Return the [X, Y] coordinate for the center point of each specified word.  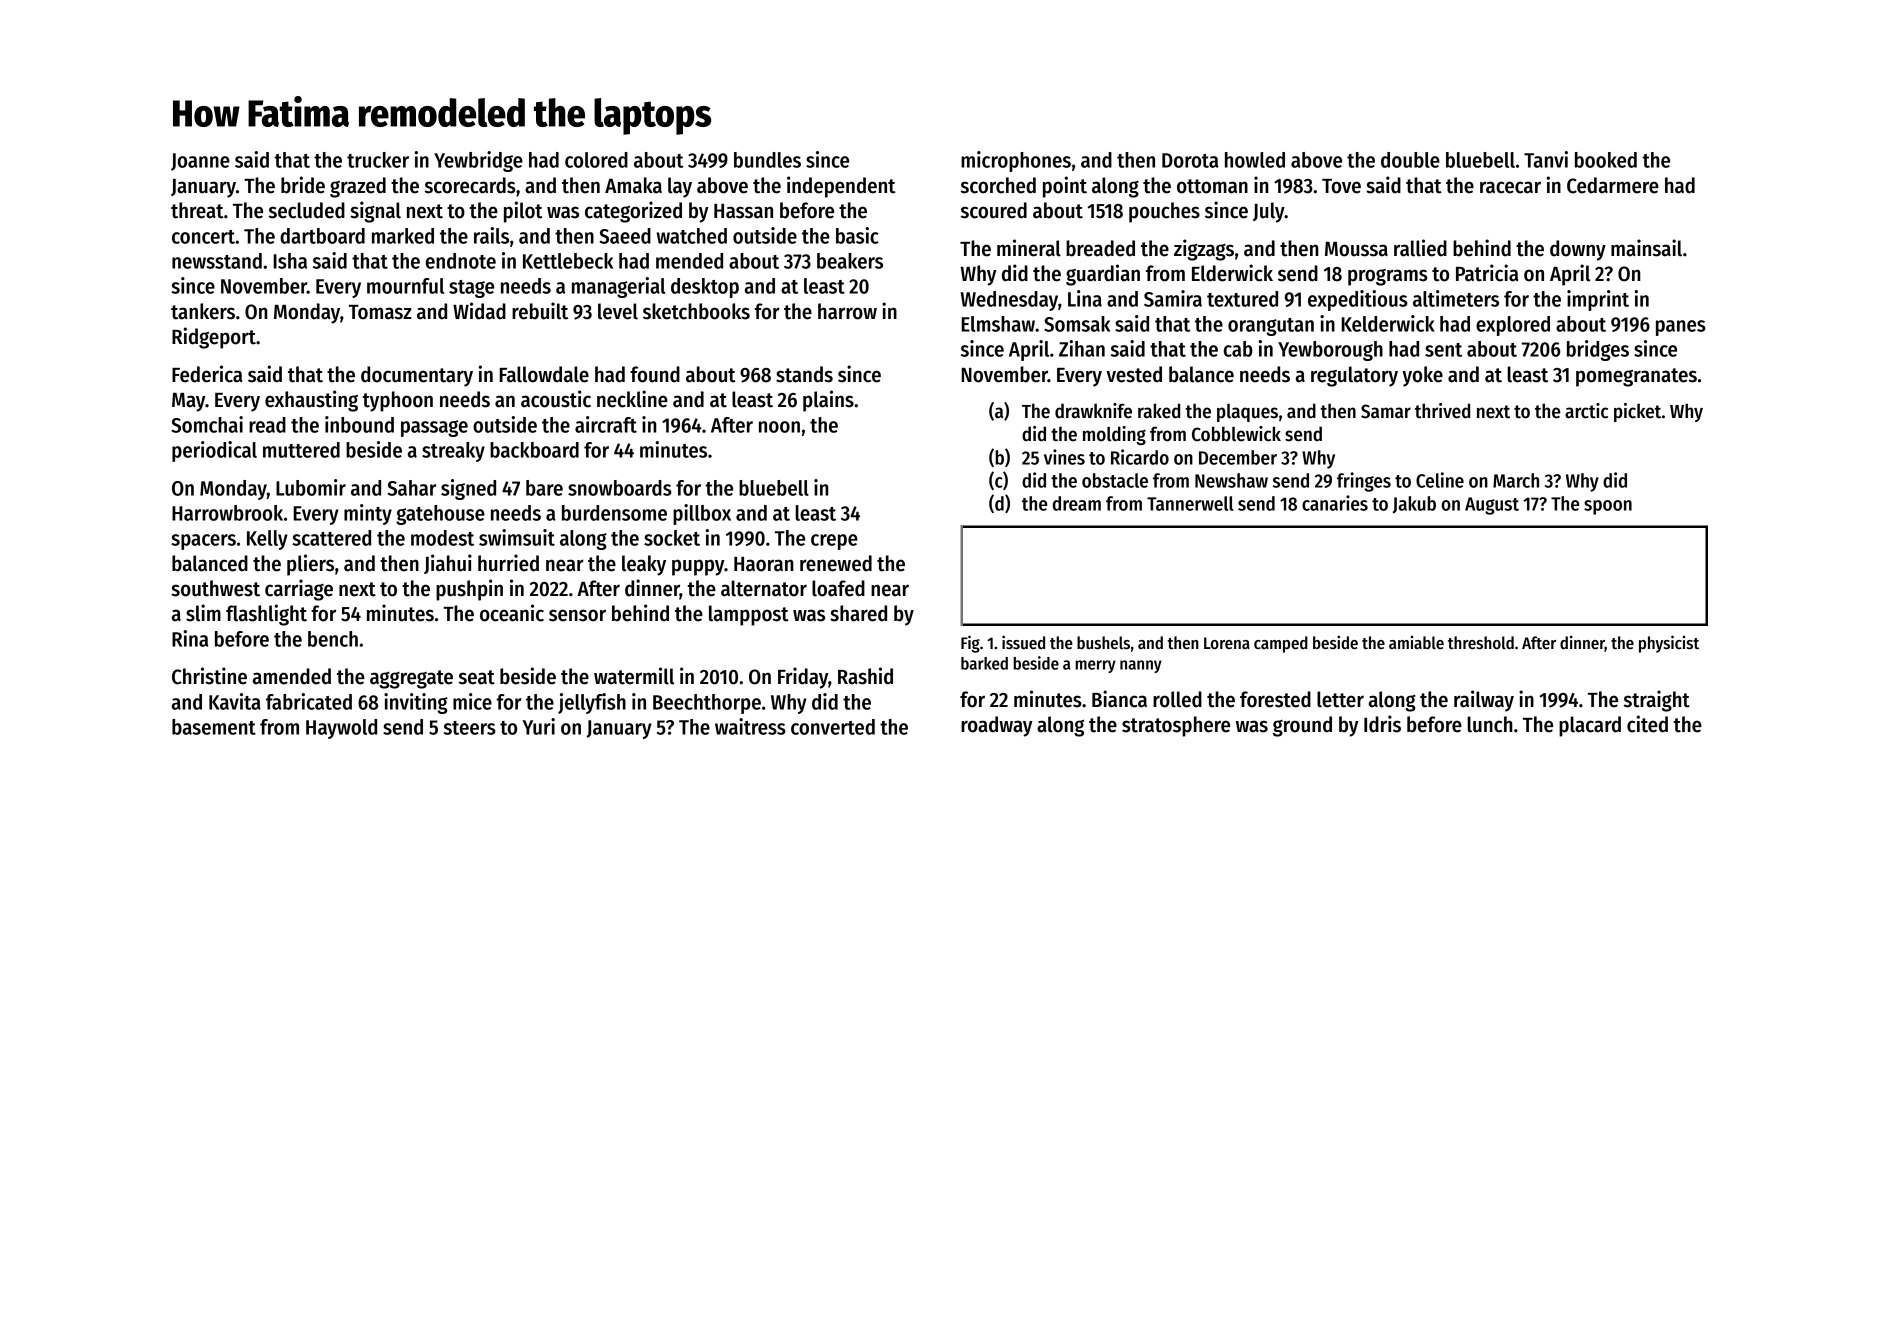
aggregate [411, 679]
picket [1637, 412]
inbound [359, 424]
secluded [307, 210]
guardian [1103, 275]
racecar [1510, 187]
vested [1134, 374]
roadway [997, 726]
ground [1302, 726]
